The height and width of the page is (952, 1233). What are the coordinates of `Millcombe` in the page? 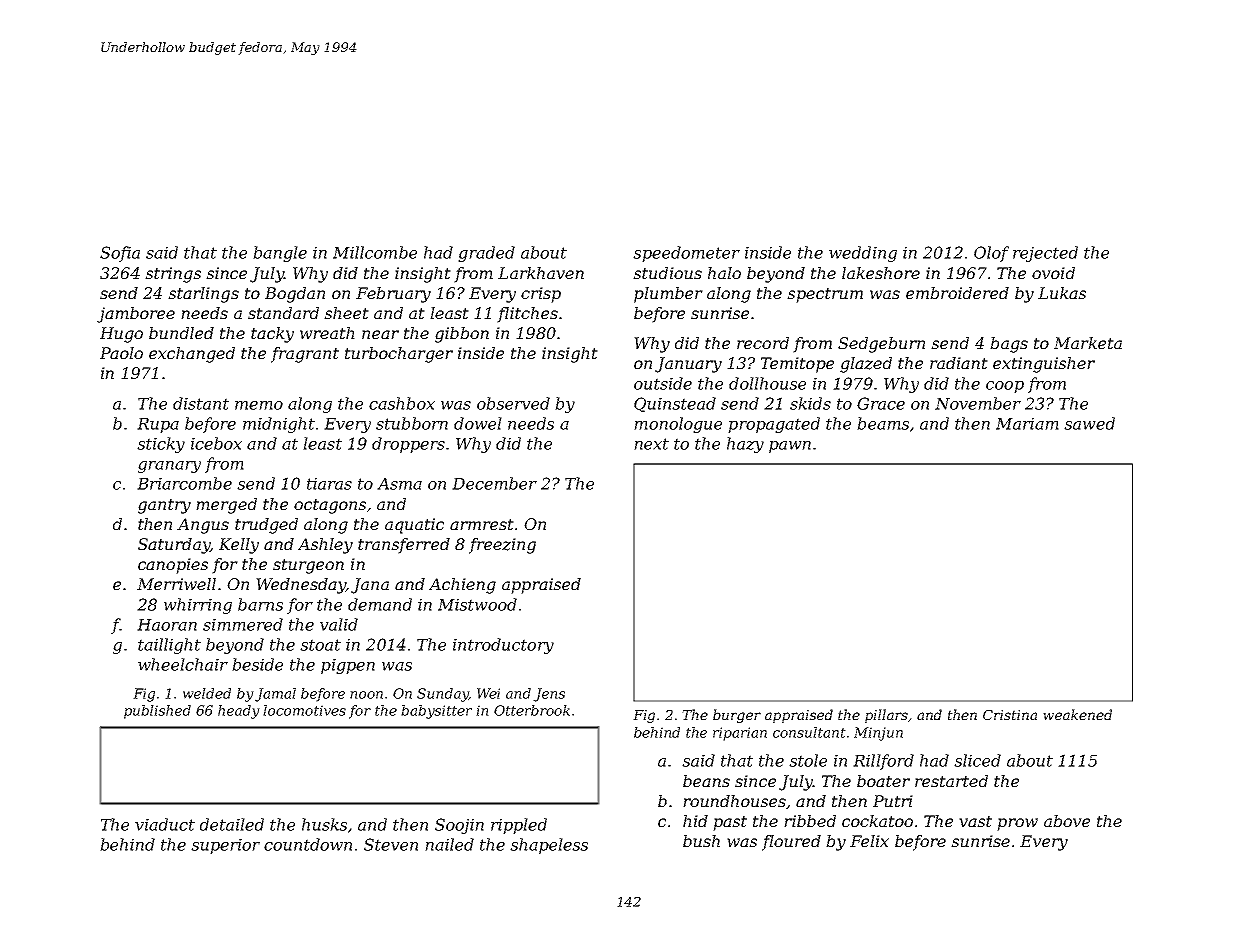 It's located at (375, 252).
